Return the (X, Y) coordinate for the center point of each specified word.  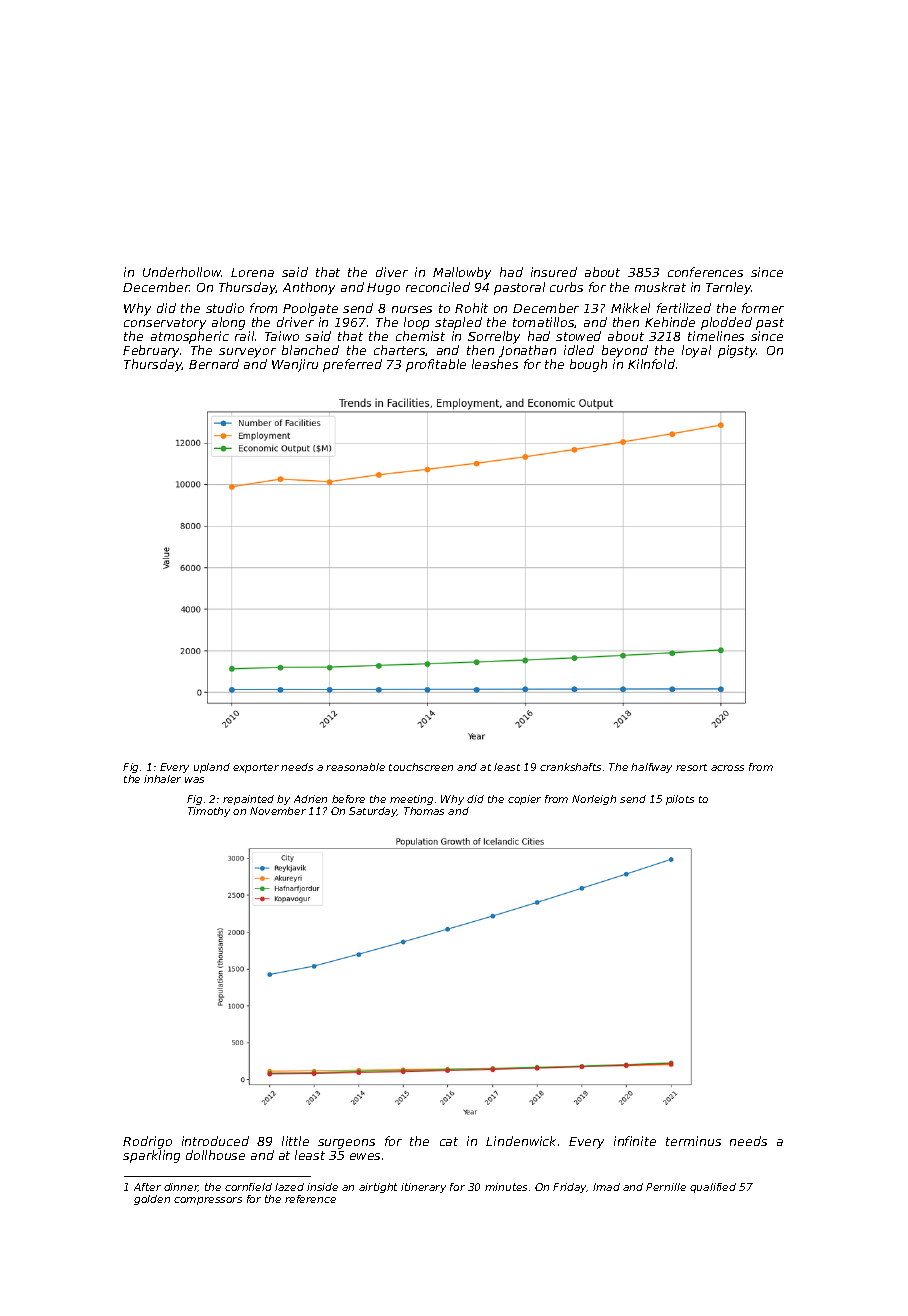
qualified (713, 1188)
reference (310, 1199)
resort (691, 767)
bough (588, 365)
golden (152, 1200)
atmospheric (190, 337)
